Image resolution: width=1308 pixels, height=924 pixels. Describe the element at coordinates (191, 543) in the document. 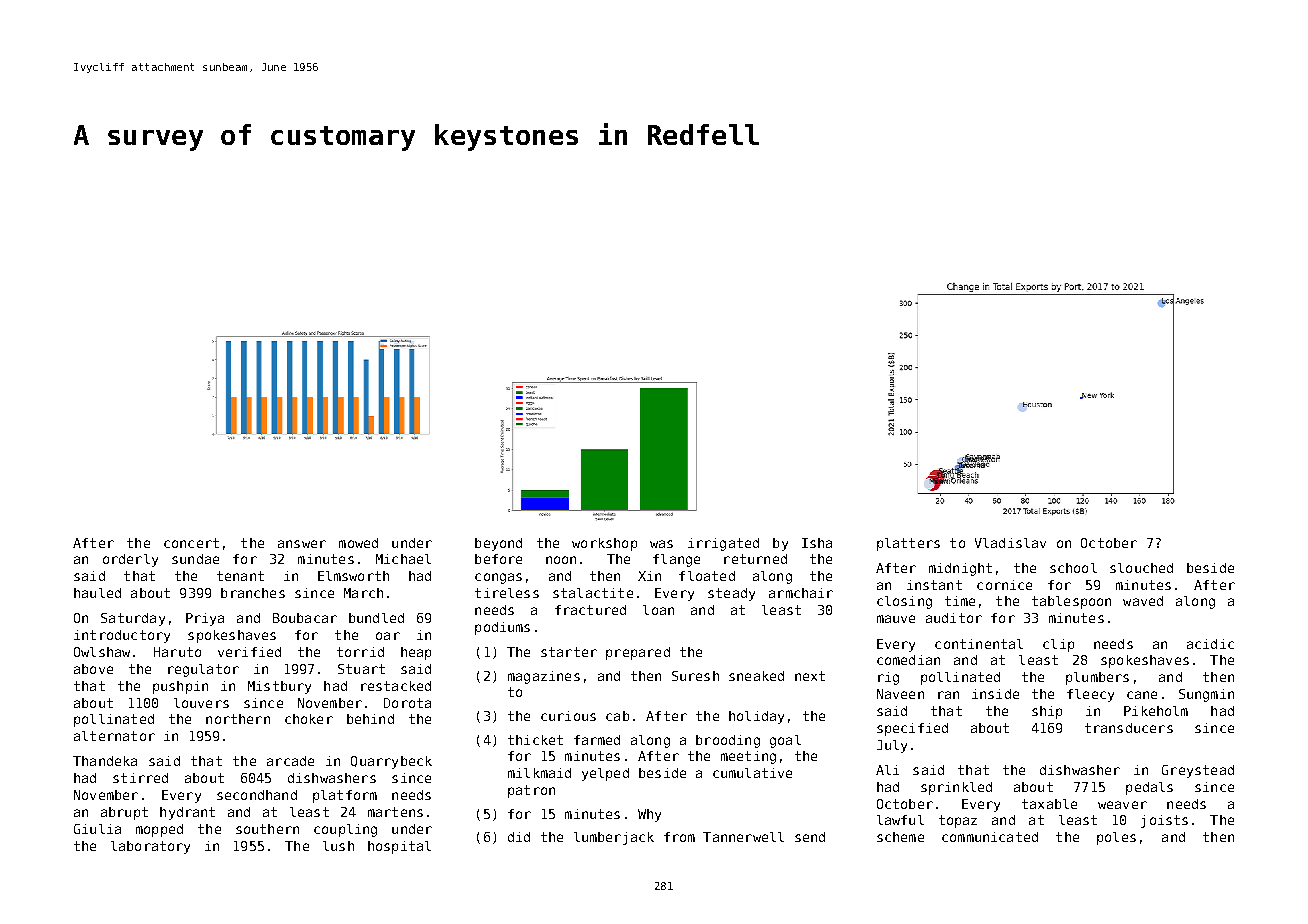

I see `concert` at that location.
